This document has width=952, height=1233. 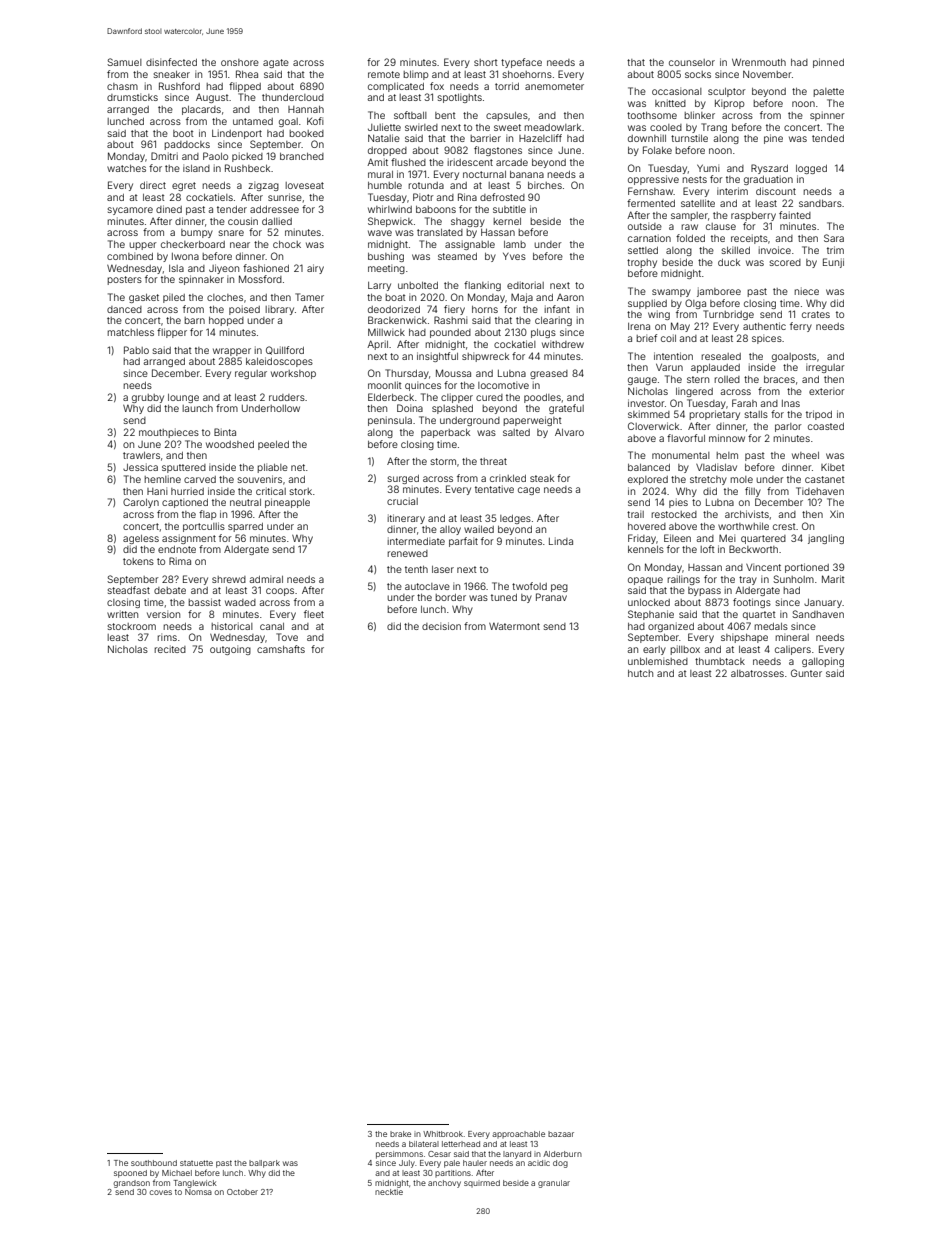 What do you see at coordinates (443, 1134) in the document?
I see `Whitbrook` at bounding box center [443, 1134].
